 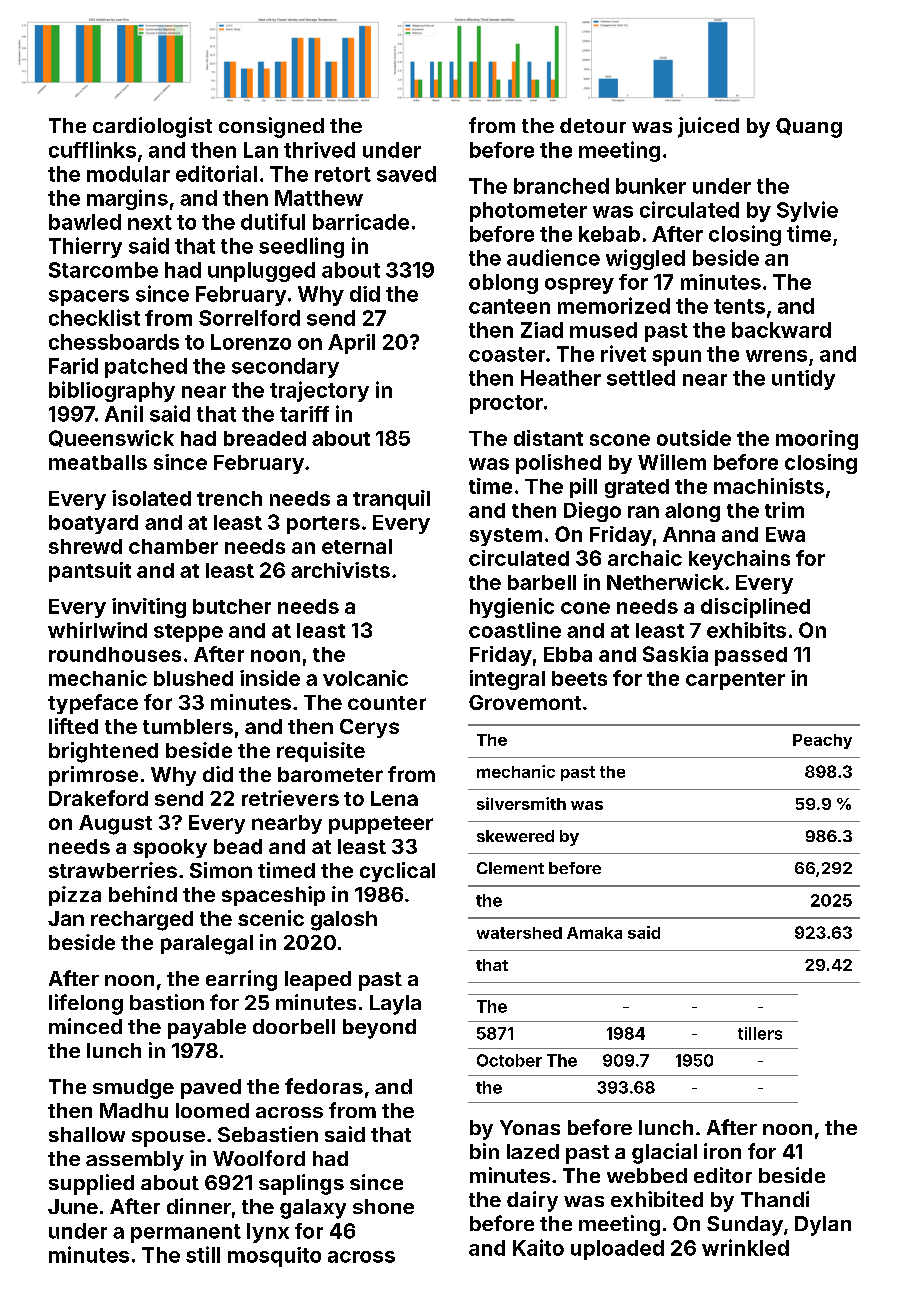 I want to click on juiced, so click(x=708, y=127).
